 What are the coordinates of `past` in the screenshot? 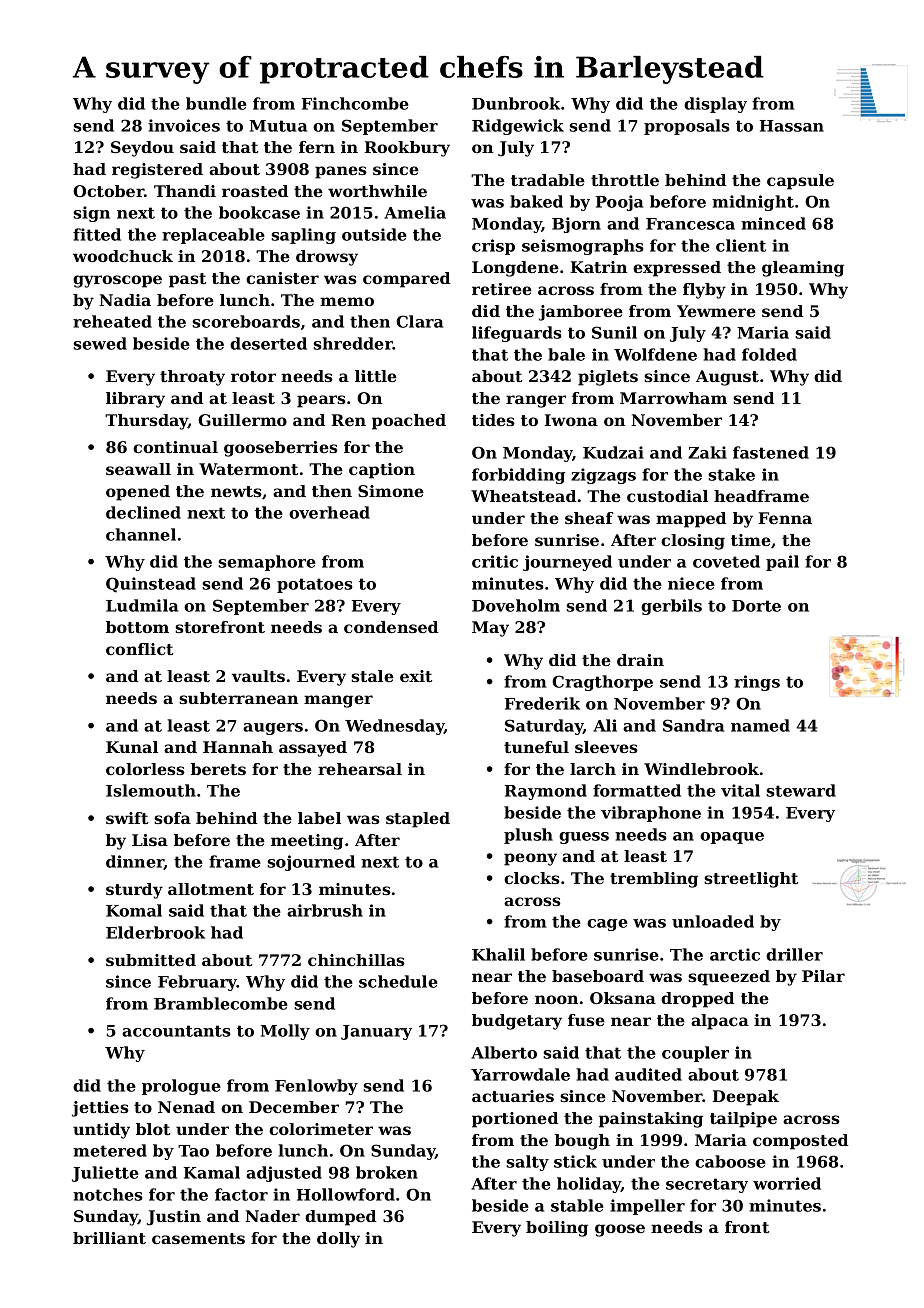 It's located at (187, 280).
